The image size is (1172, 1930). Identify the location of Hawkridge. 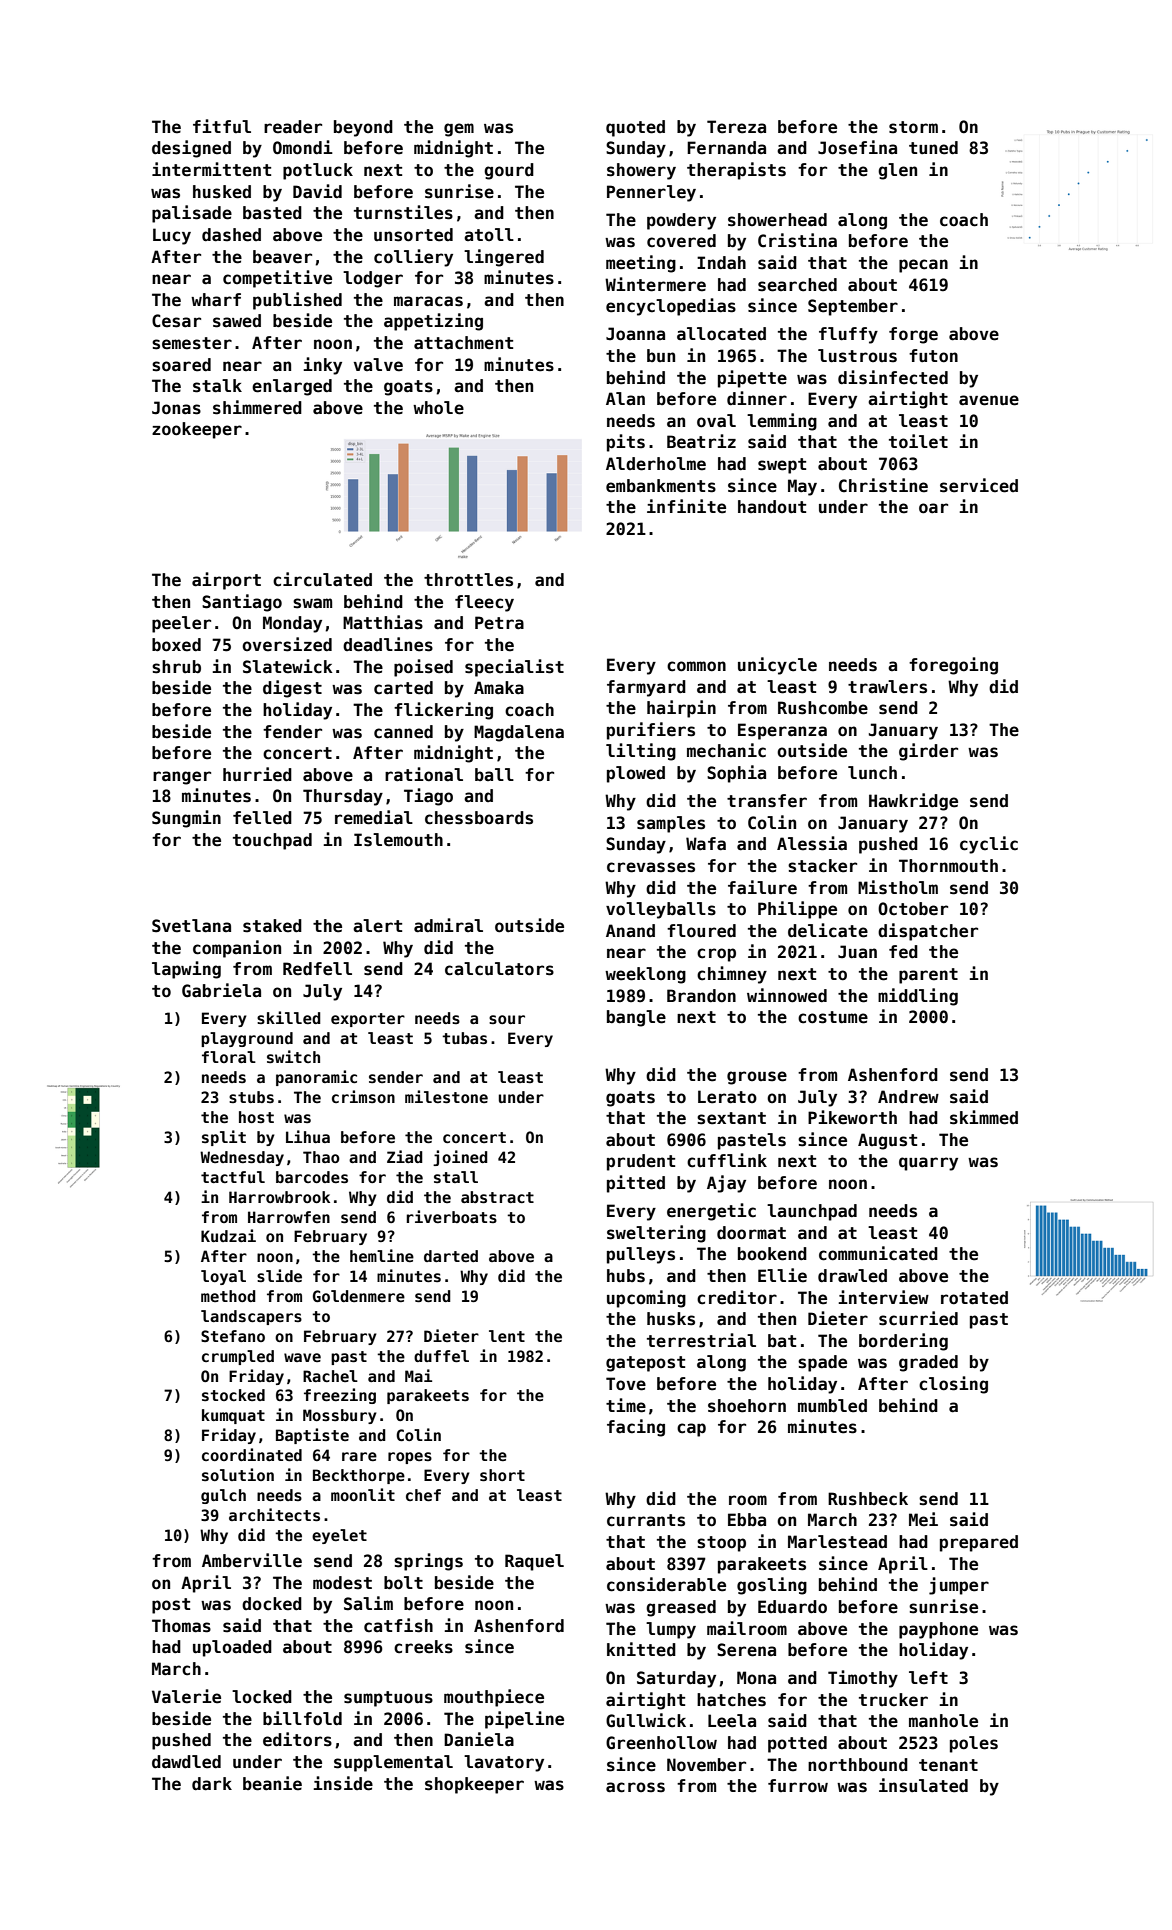
(913, 802).
